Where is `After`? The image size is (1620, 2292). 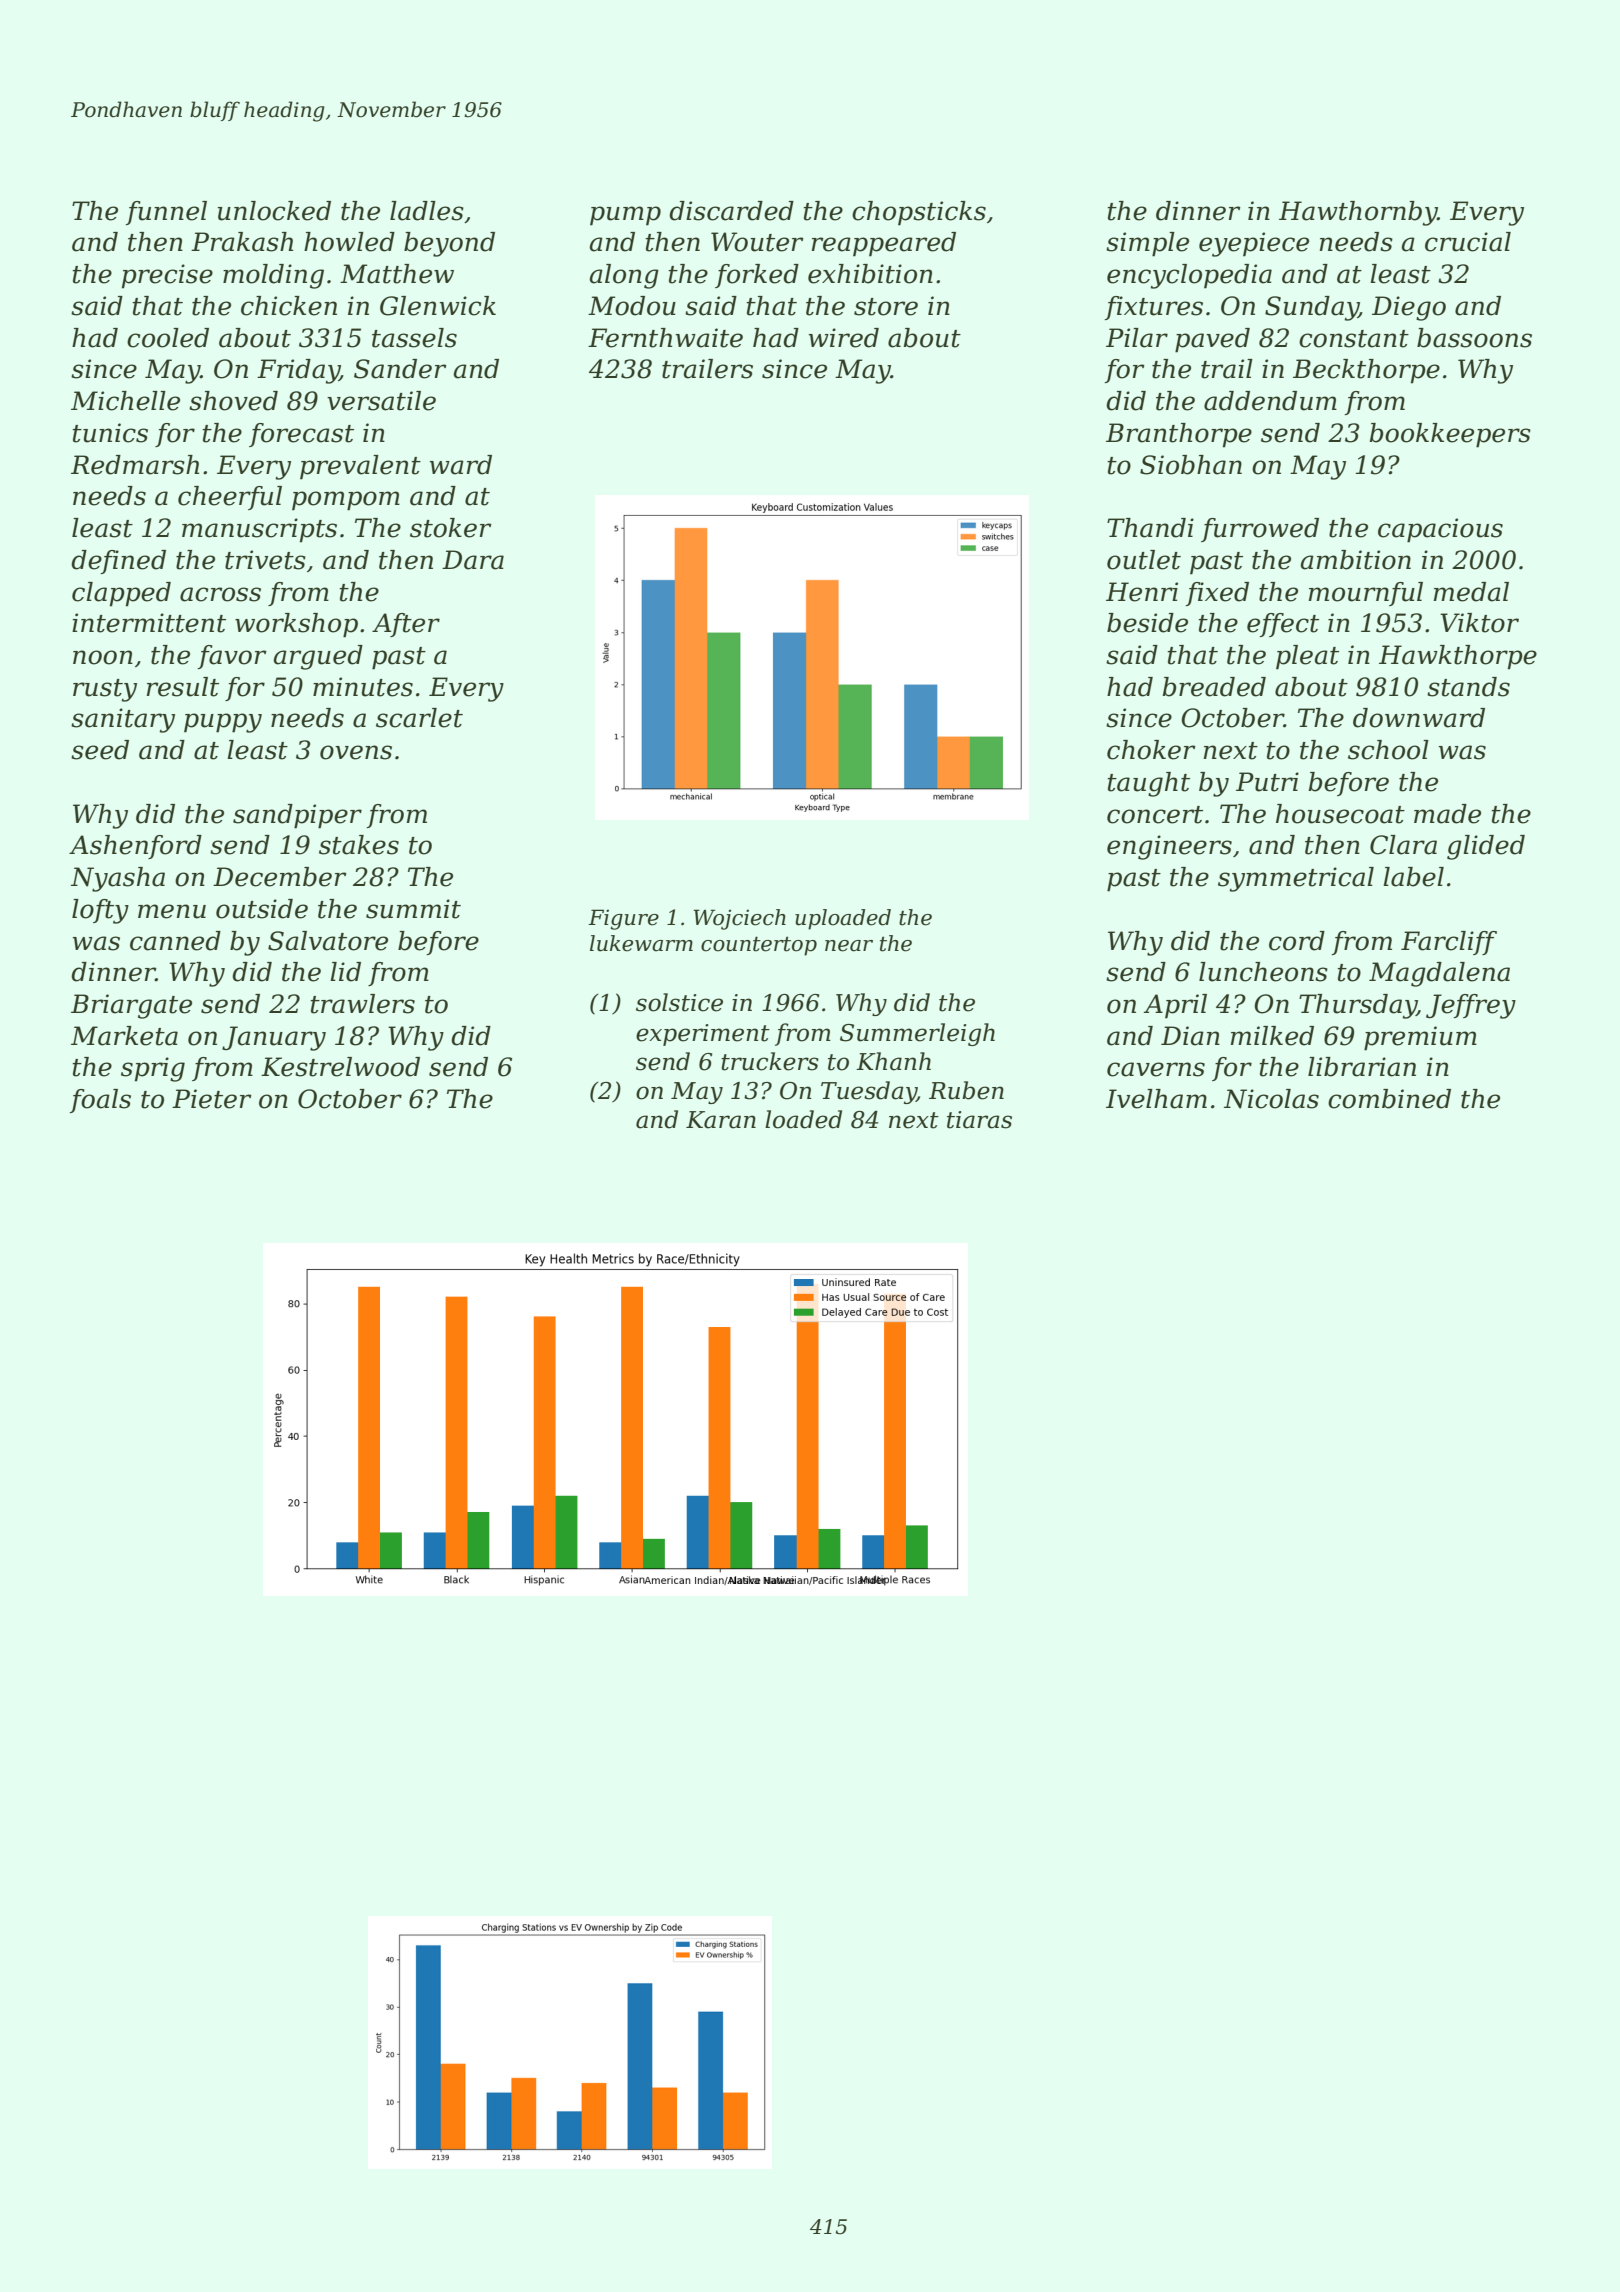
After is located at coordinates (406, 625).
